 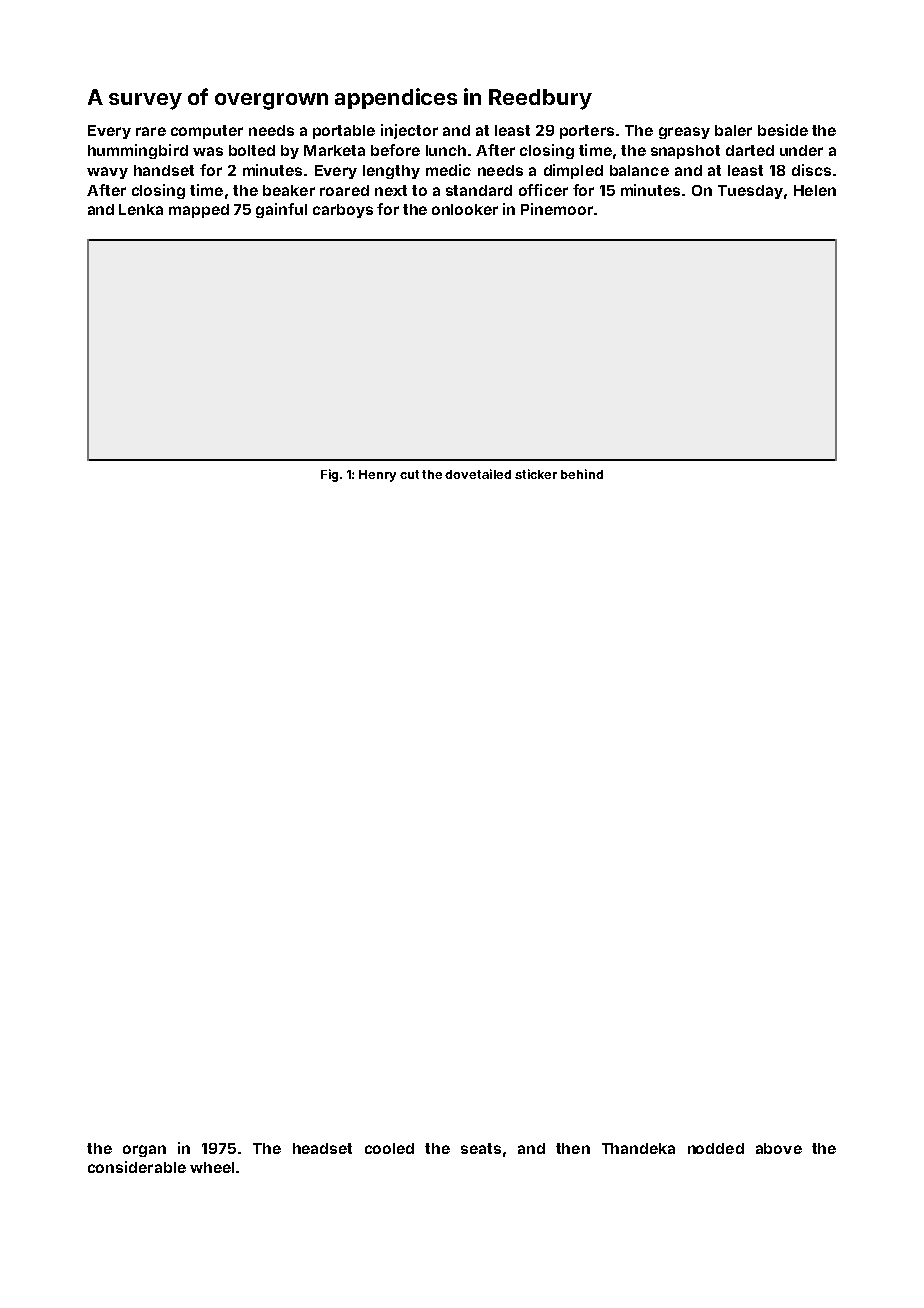 What do you see at coordinates (582, 474) in the screenshot?
I see `behind` at bounding box center [582, 474].
